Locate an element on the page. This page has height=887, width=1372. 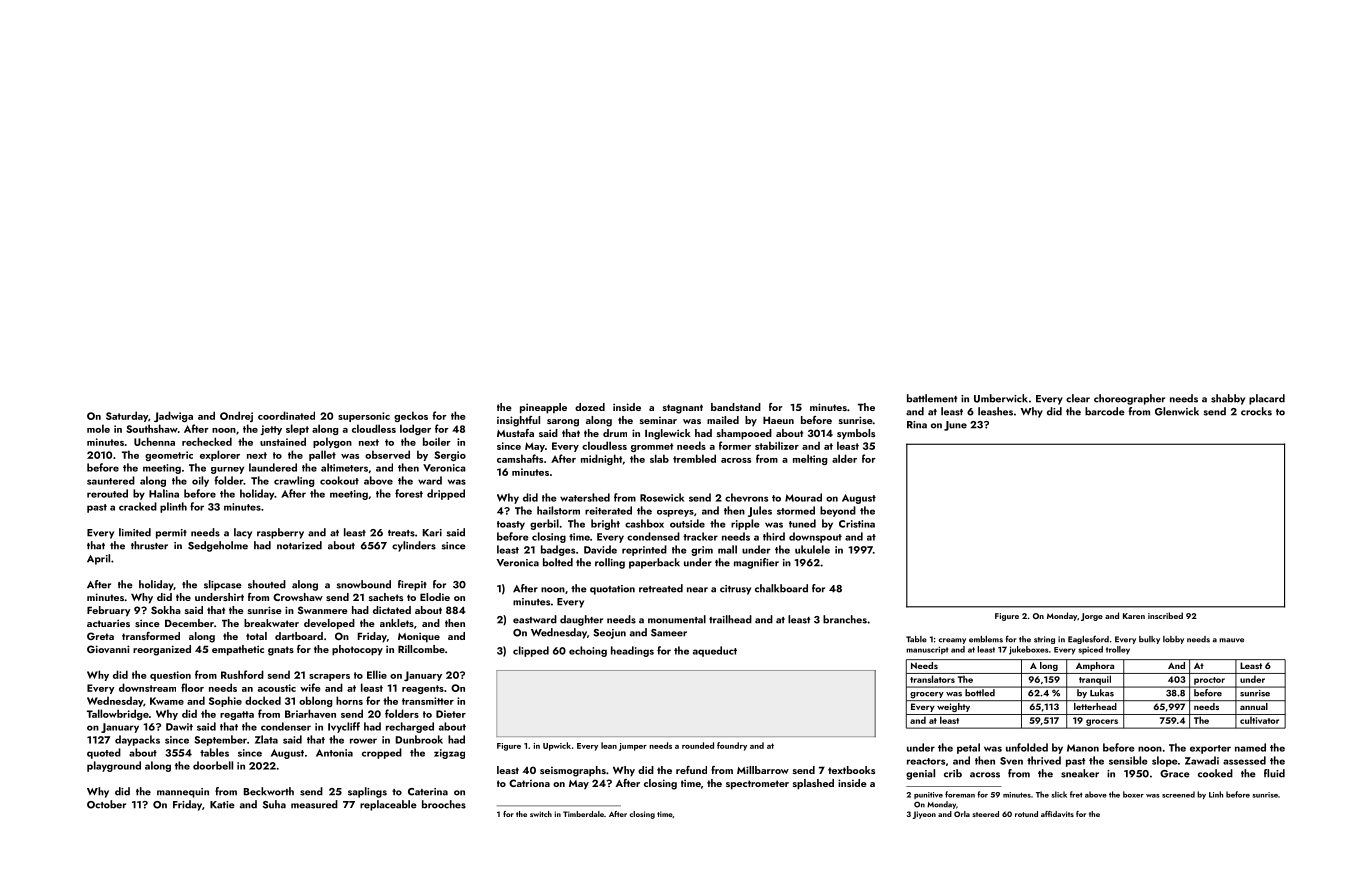
affidavits is located at coordinates (1057, 814).
